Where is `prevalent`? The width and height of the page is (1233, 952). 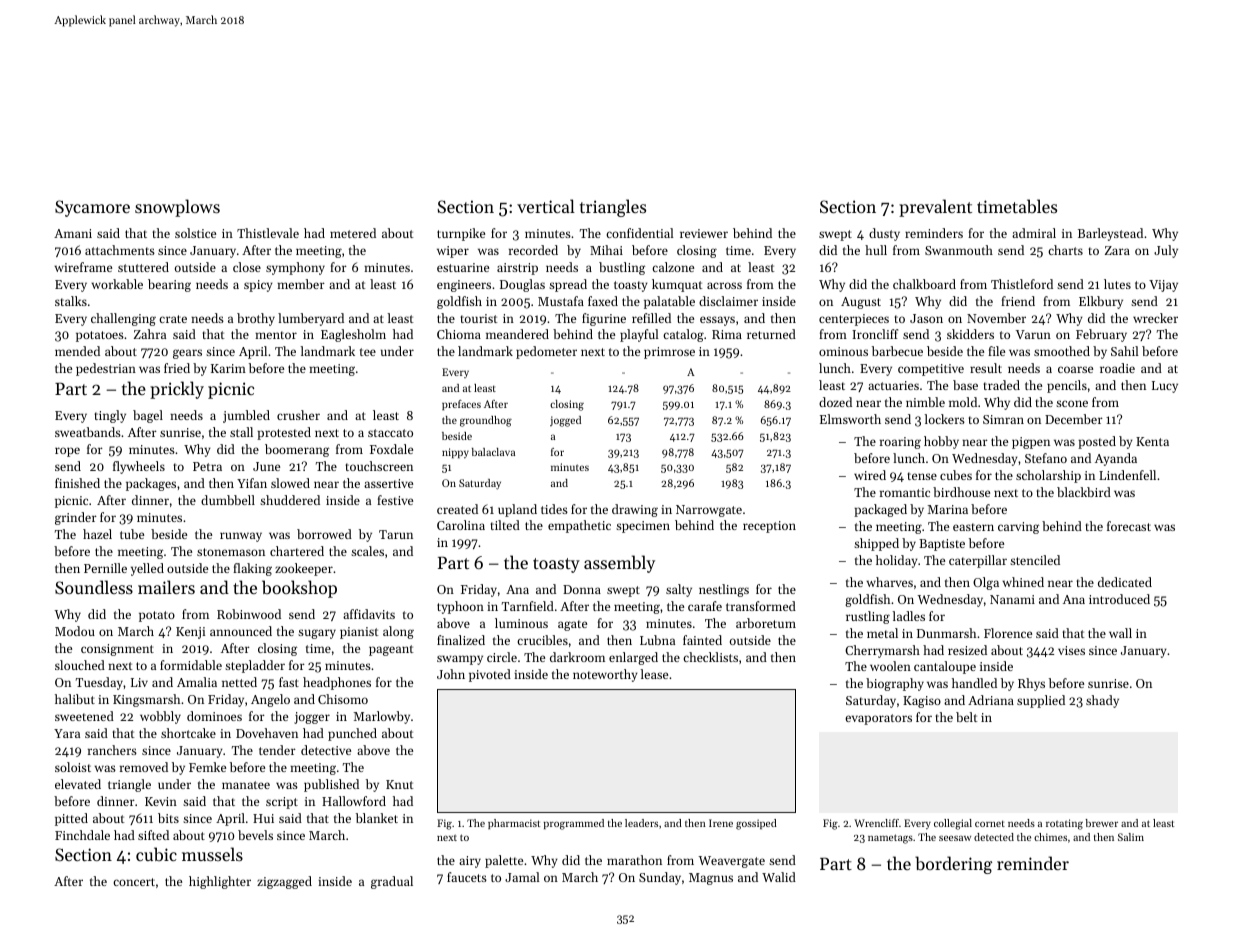 prevalent is located at coordinates (935, 208).
